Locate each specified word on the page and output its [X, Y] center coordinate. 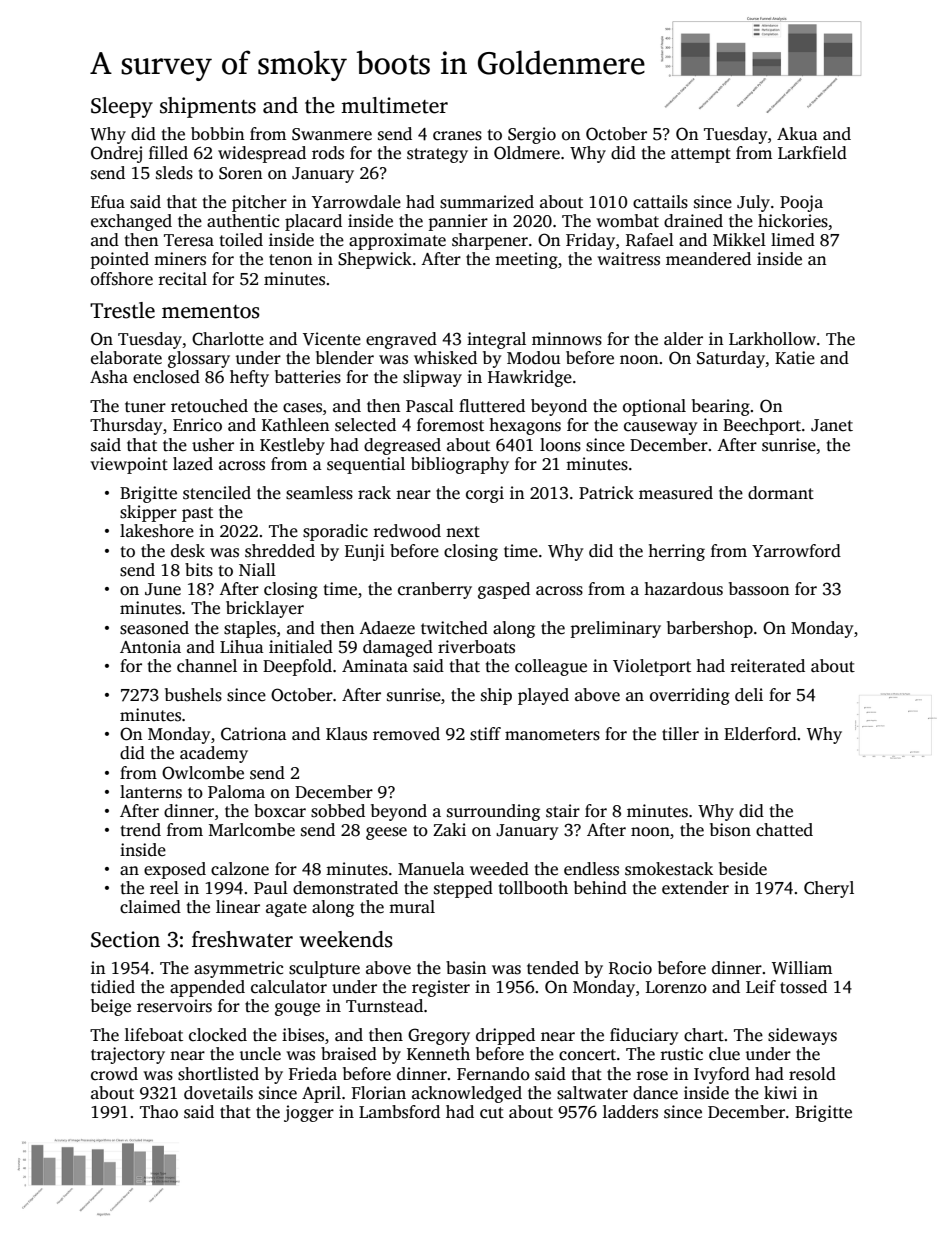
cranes [457, 136]
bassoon [759, 589]
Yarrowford [796, 551]
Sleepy [122, 107]
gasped [504, 590]
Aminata [375, 666]
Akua [797, 134]
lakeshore [157, 531]
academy [214, 754]
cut [492, 1113]
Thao [159, 1112]
